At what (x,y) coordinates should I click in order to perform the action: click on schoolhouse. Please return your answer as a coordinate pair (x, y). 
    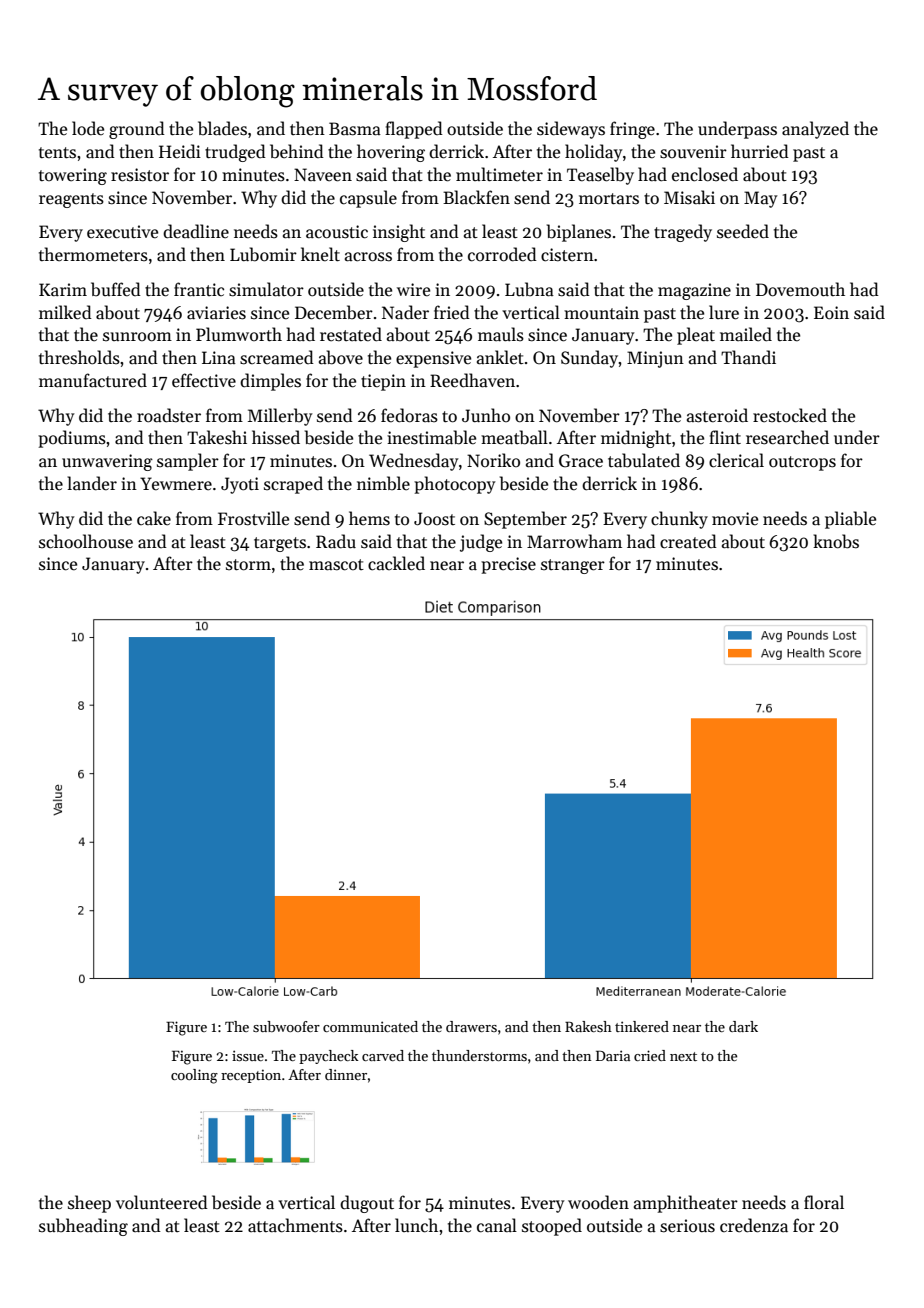
    Looking at the image, I should click on (86, 541).
